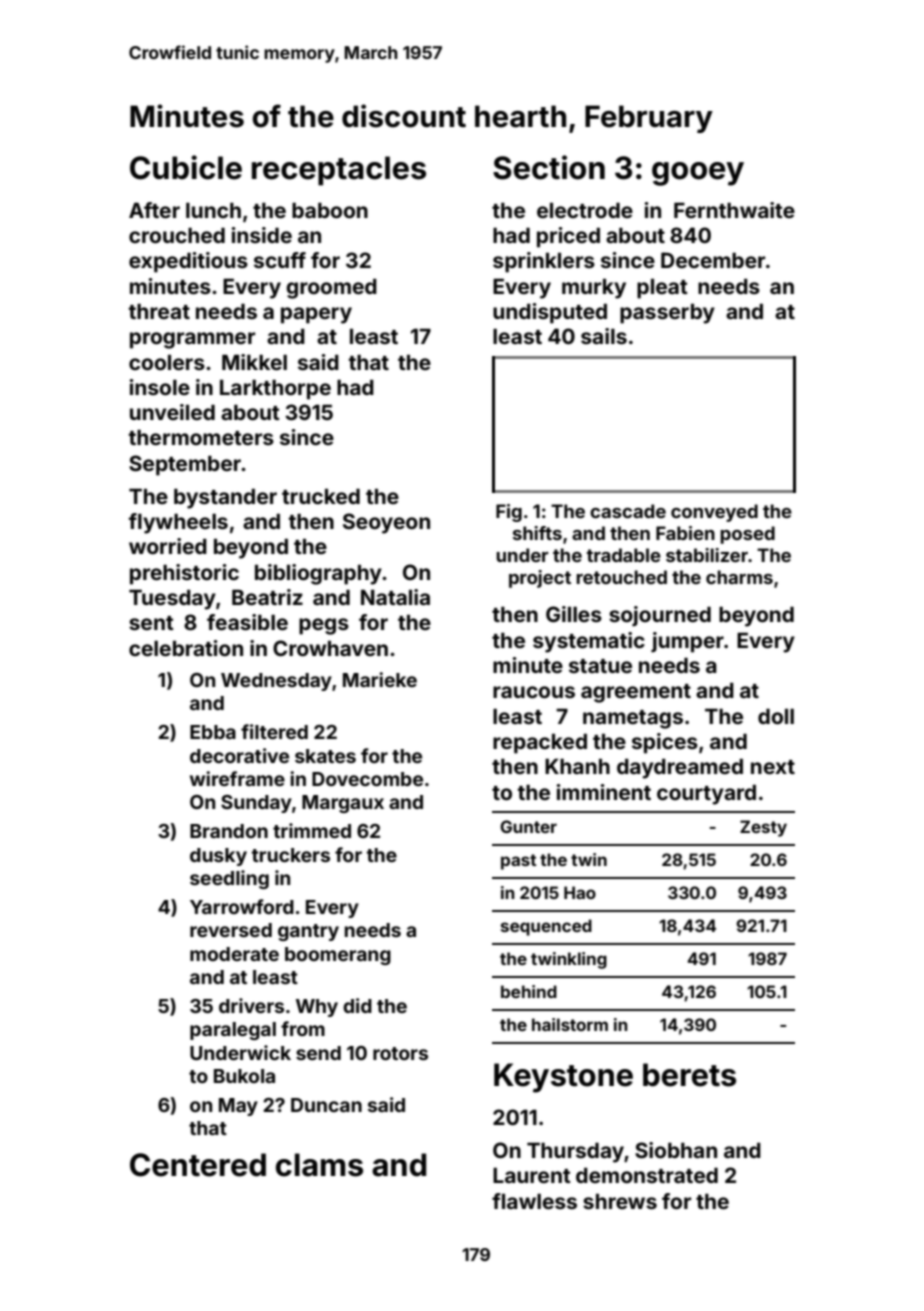 This screenshot has height=1311, width=924. I want to click on Section, so click(549, 167).
